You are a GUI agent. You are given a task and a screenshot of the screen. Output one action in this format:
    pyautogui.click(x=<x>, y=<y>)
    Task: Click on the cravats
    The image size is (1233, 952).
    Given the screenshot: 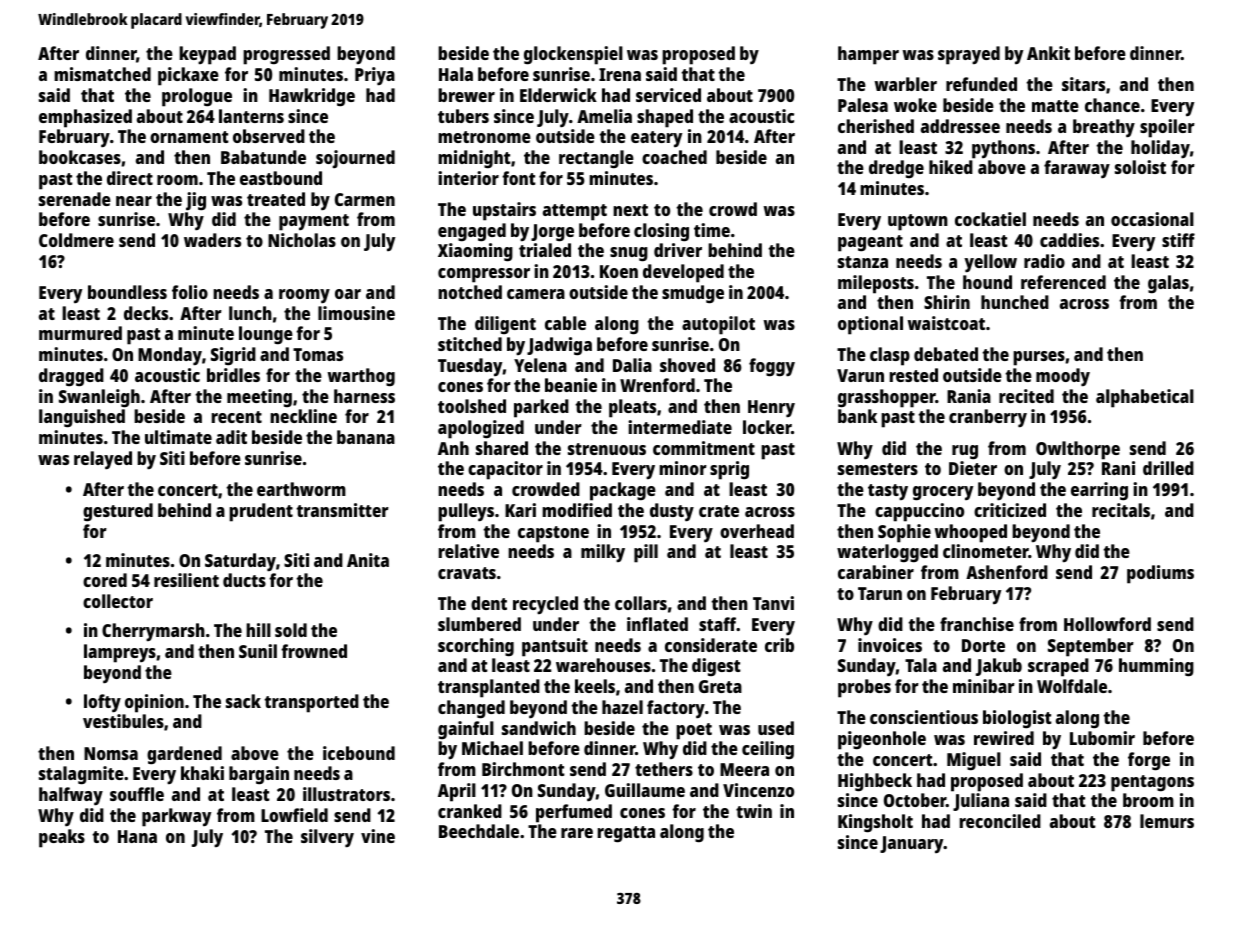 What is the action you would take?
    pyautogui.click(x=467, y=573)
